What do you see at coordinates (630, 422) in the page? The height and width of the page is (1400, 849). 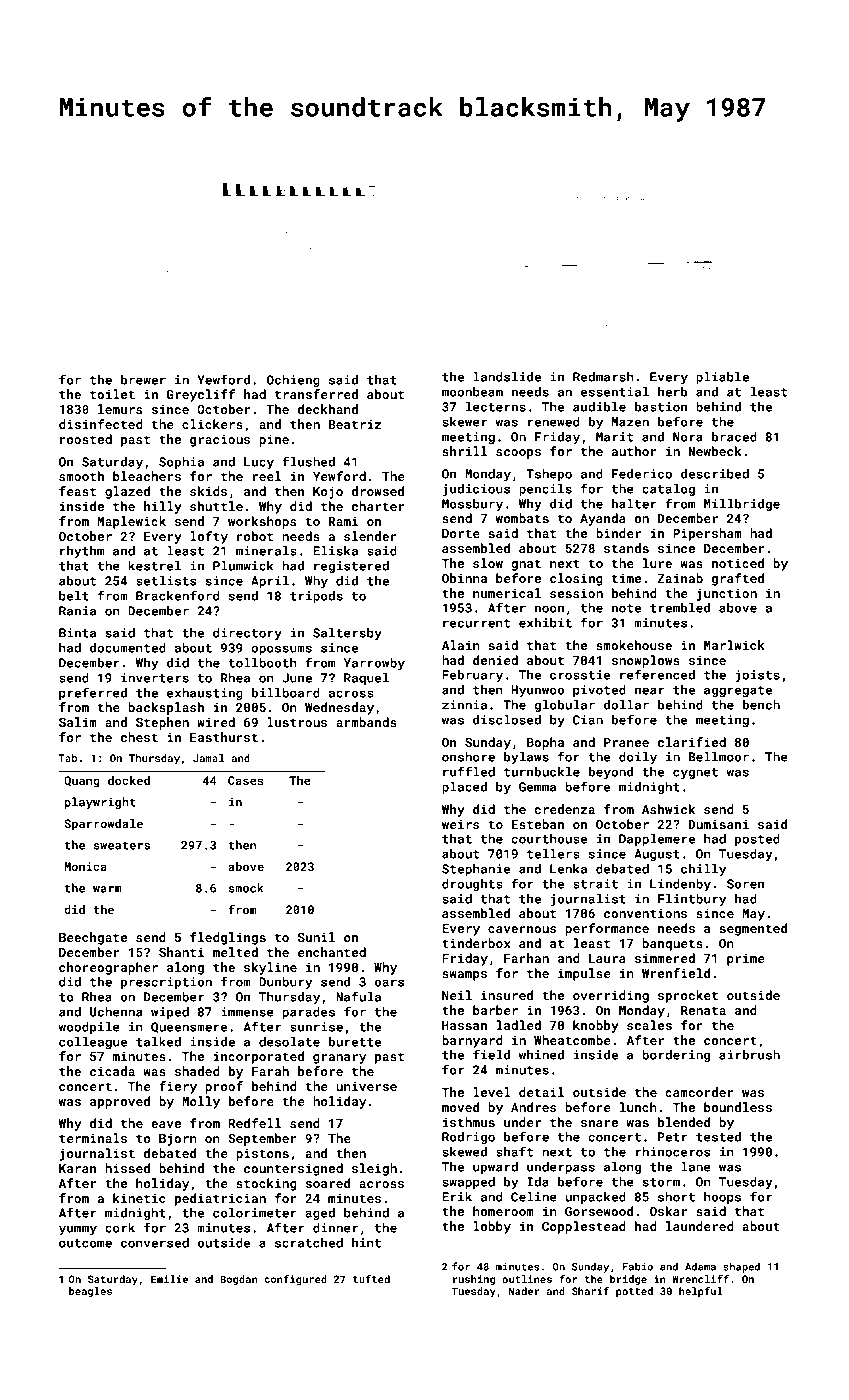 I see `Mazen` at bounding box center [630, 422].
